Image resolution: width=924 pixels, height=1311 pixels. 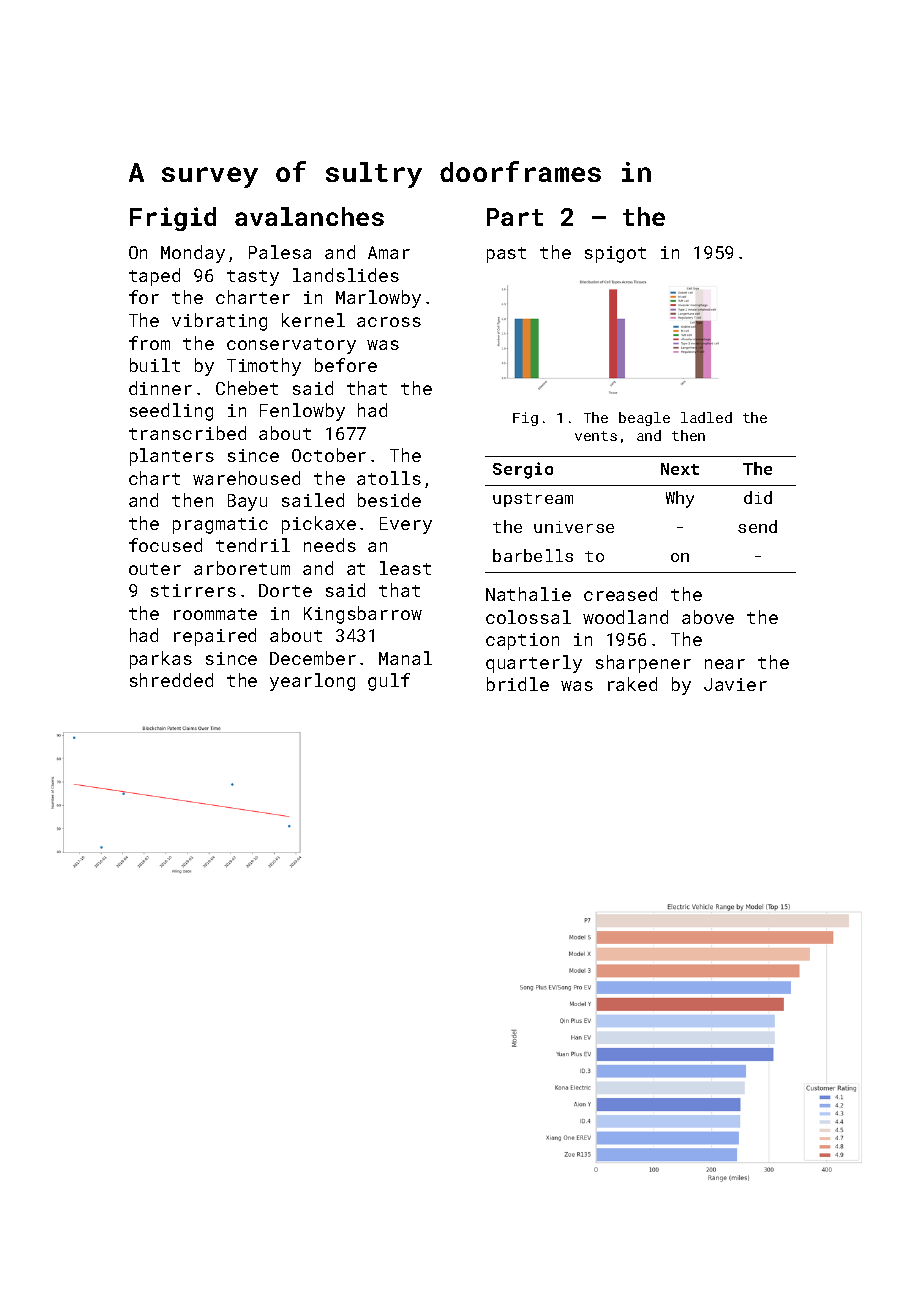 I want to click on beagle, so click(x=644, y=419).
